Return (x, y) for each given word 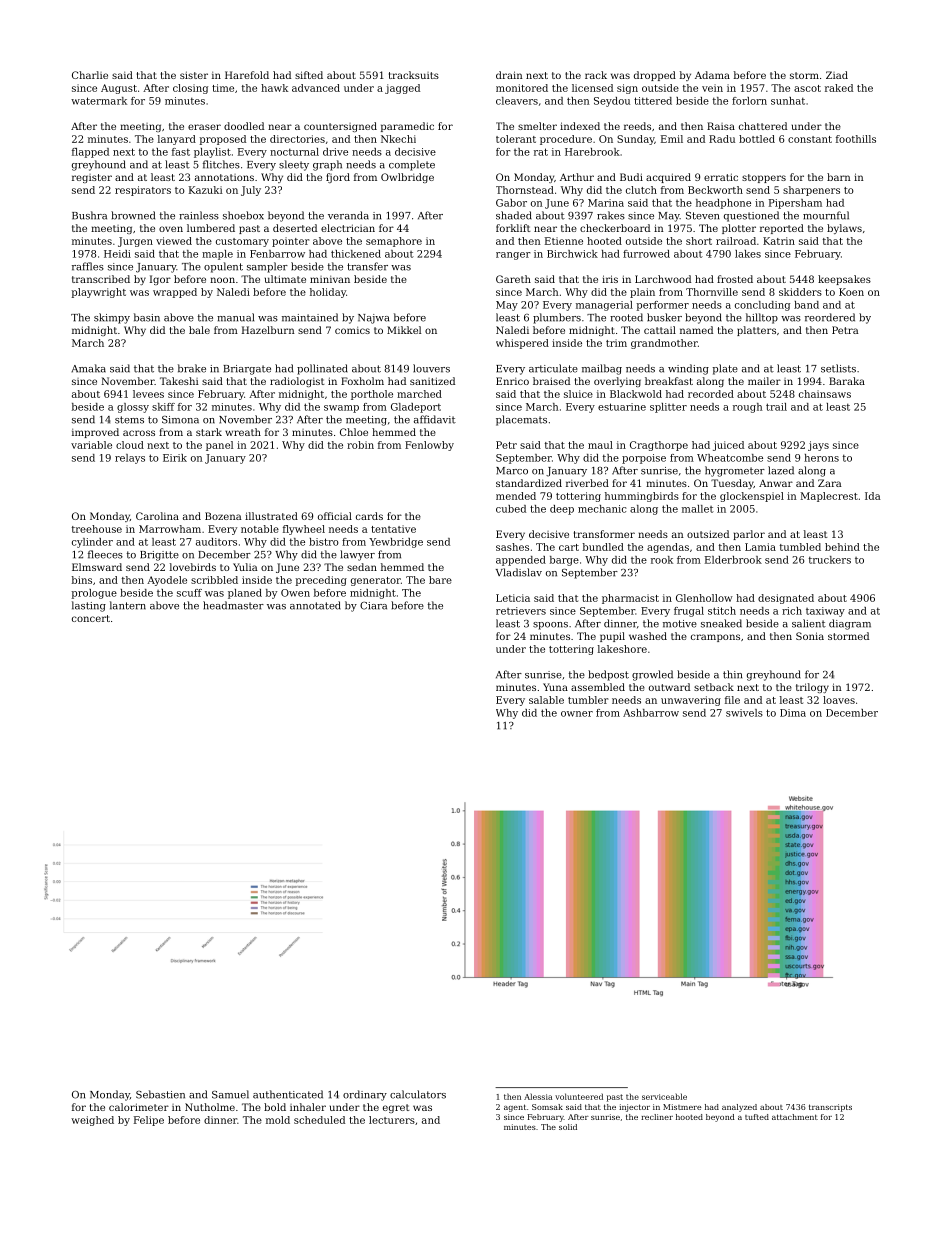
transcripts (830, 1108)
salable (546, 700)
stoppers (764, 178)
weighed (92, 1121)
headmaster (233, 605)
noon (222, 280)
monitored (522, 88)
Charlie (90, 75)
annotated (315, 605)
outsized (708, 534)
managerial (604, 306)
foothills (856, 139)
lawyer (357, 555)
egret (396, 1108)
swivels (744, 713)
